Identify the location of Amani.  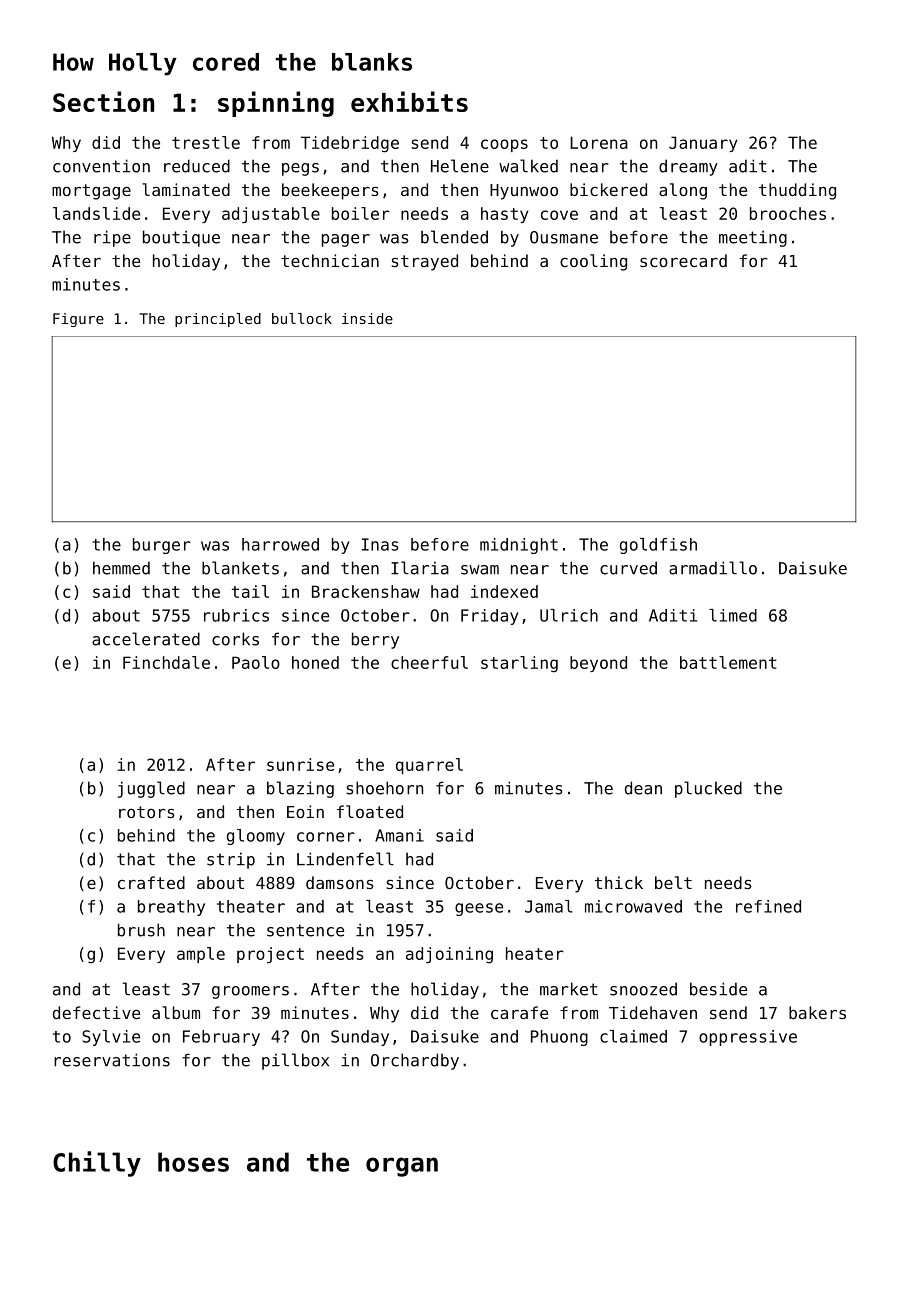
(399, 835).
